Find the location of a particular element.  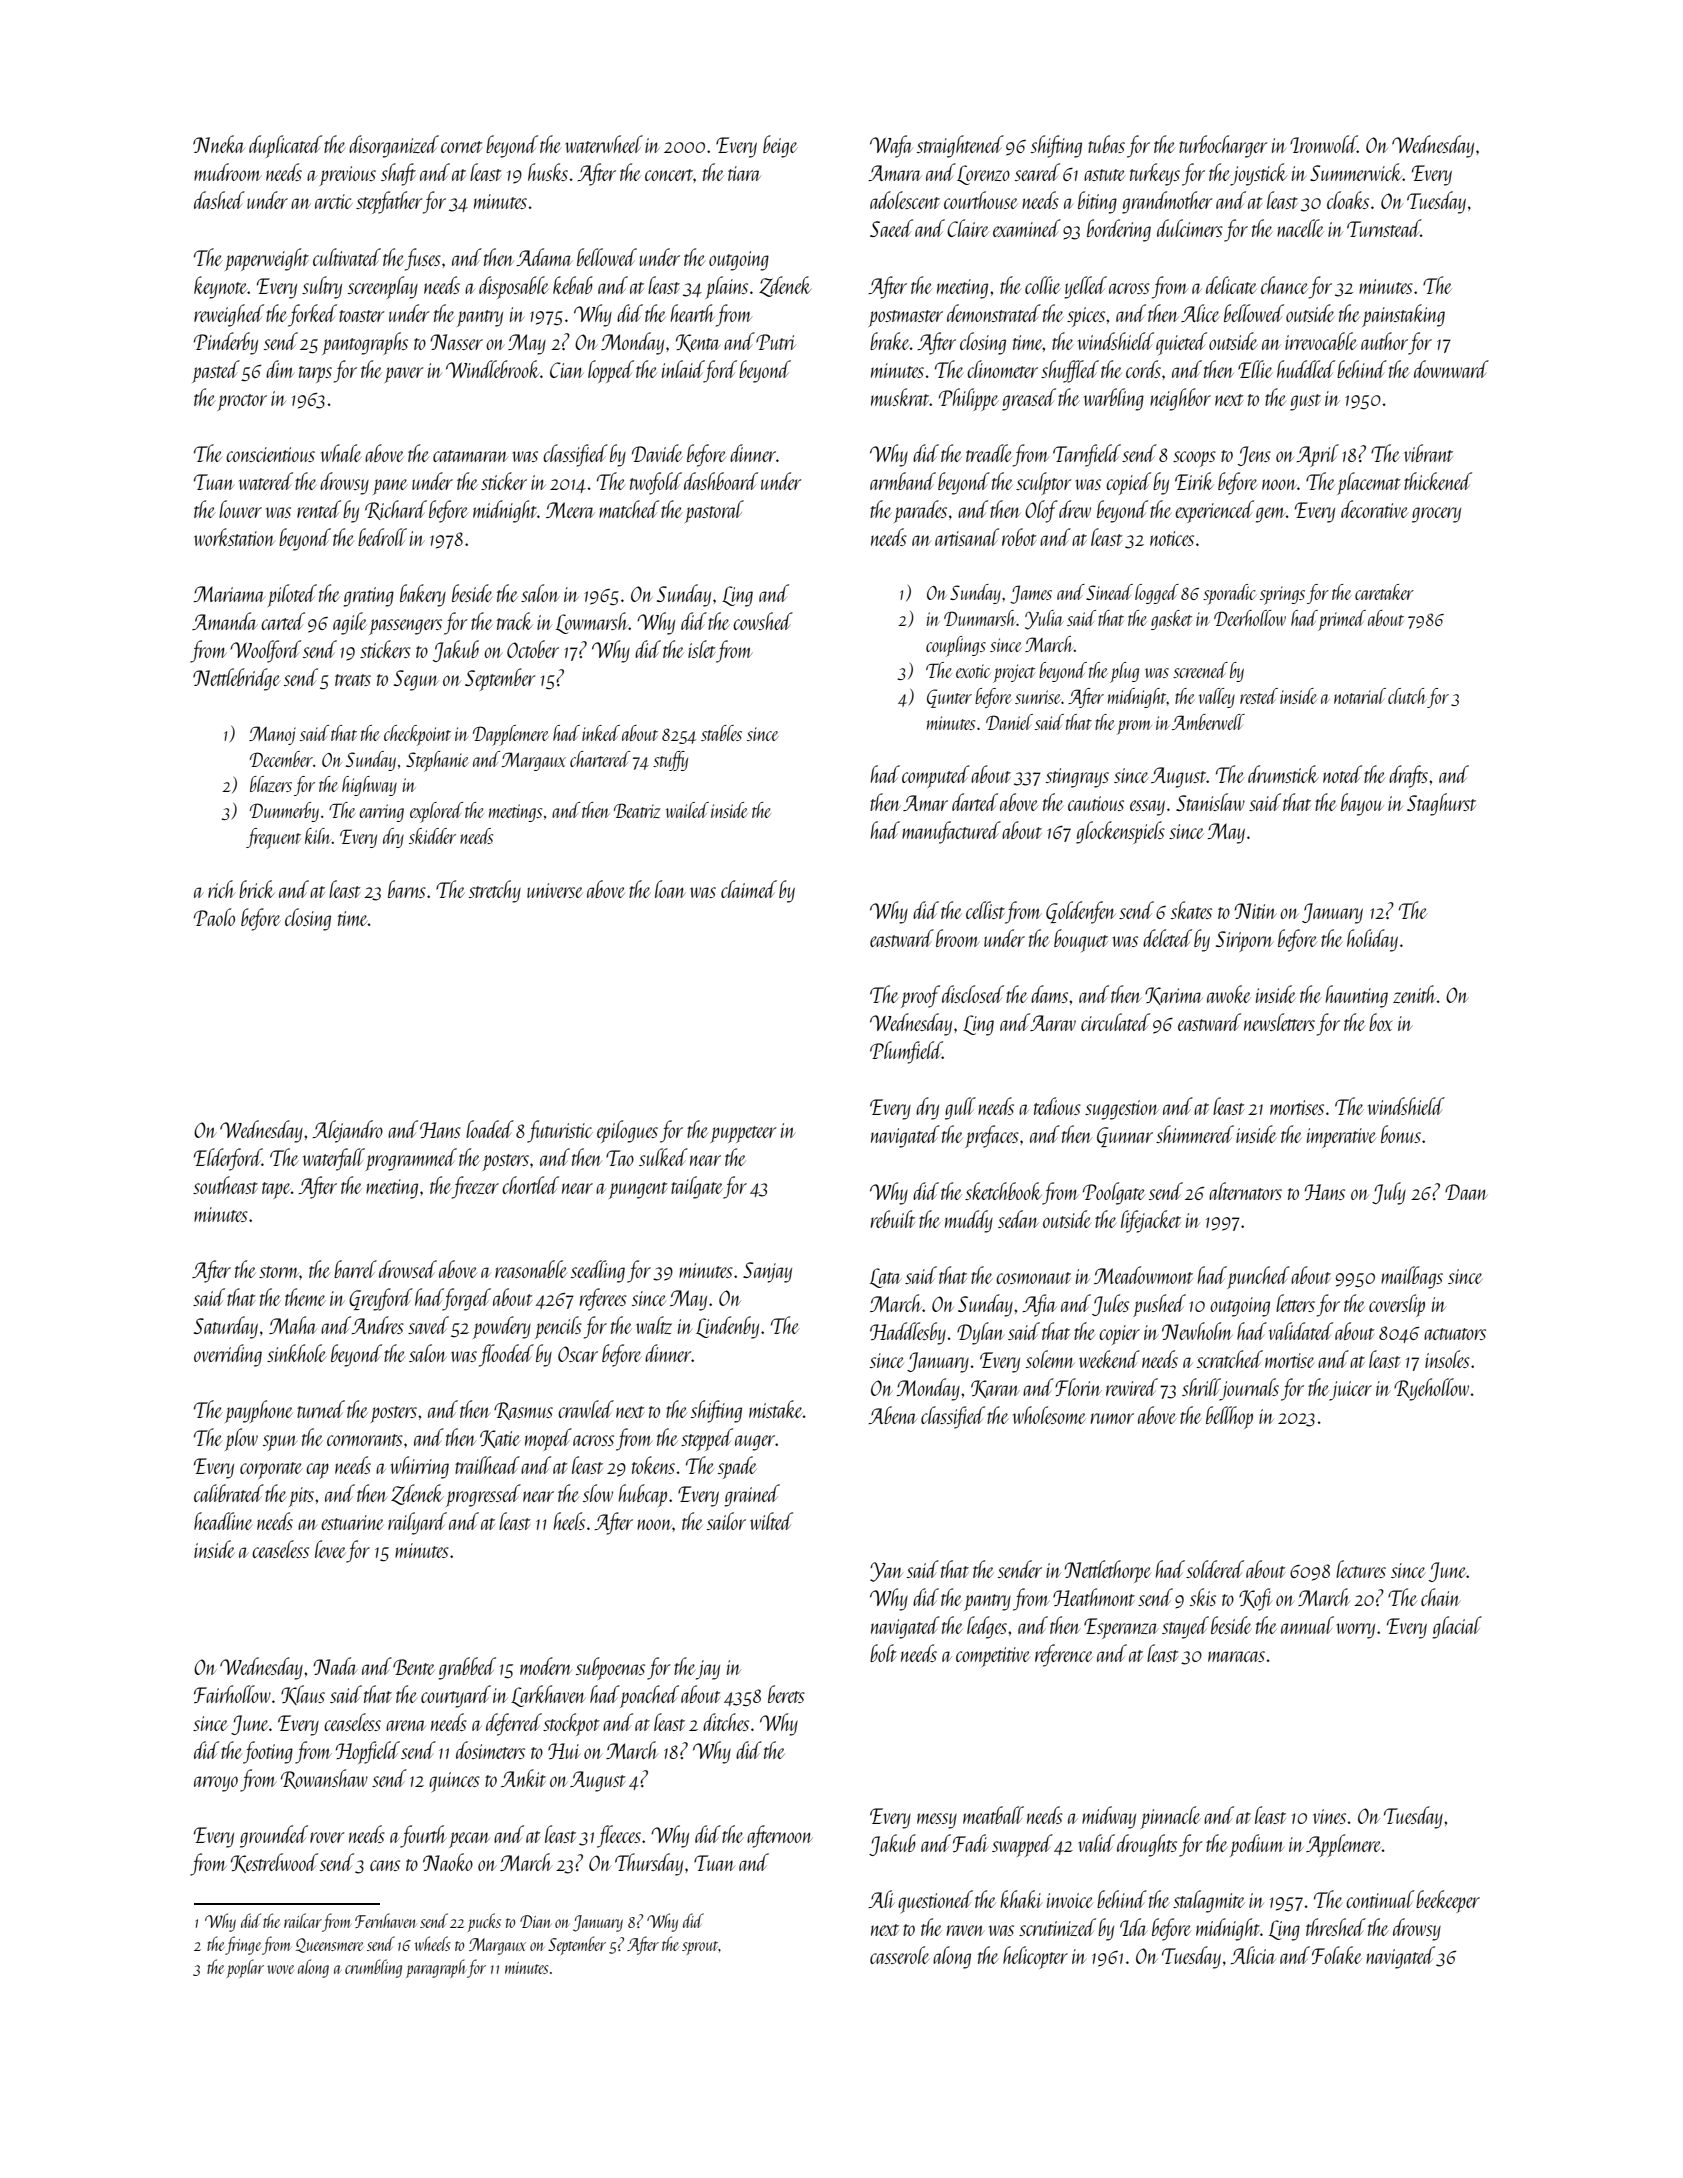

barns is located at coordinates (407, 889).
